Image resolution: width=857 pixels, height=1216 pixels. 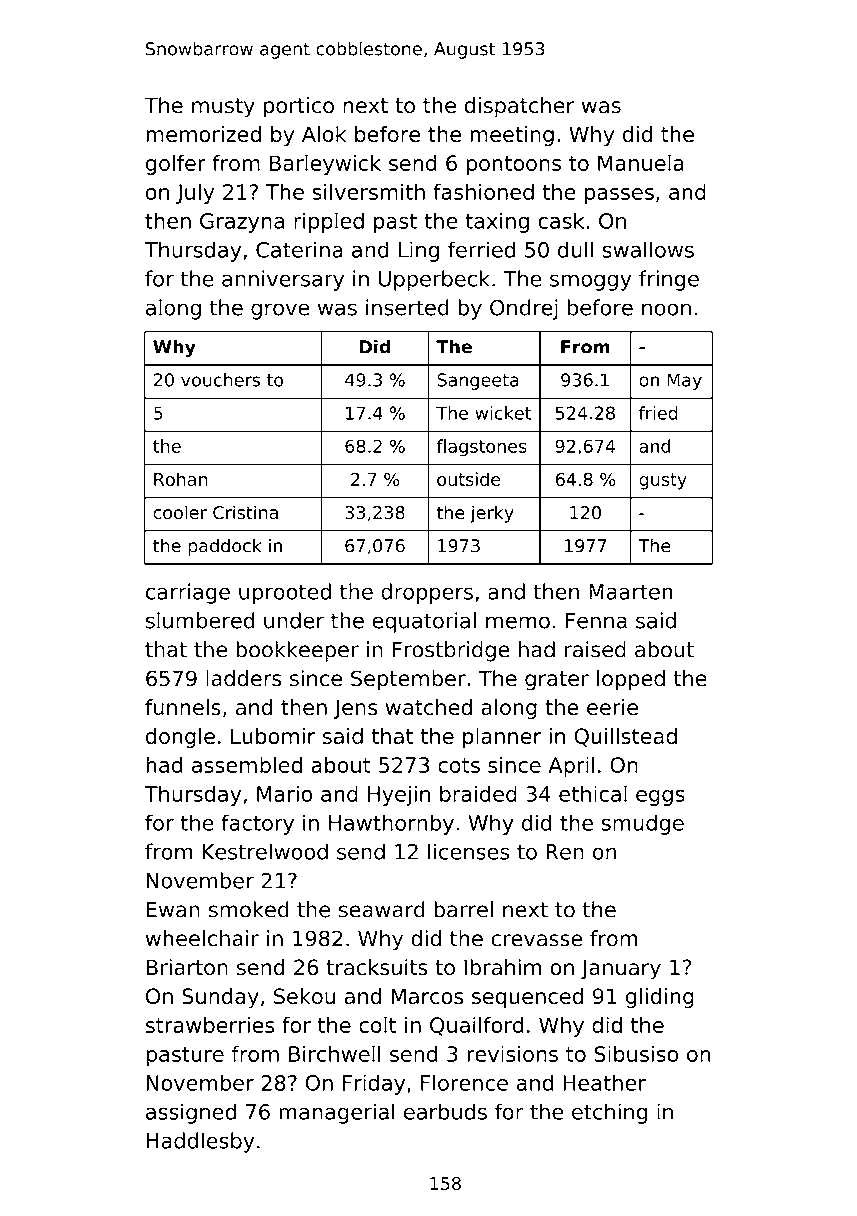 I want to click on Haddlesby, so click(x=200, y=1142).
